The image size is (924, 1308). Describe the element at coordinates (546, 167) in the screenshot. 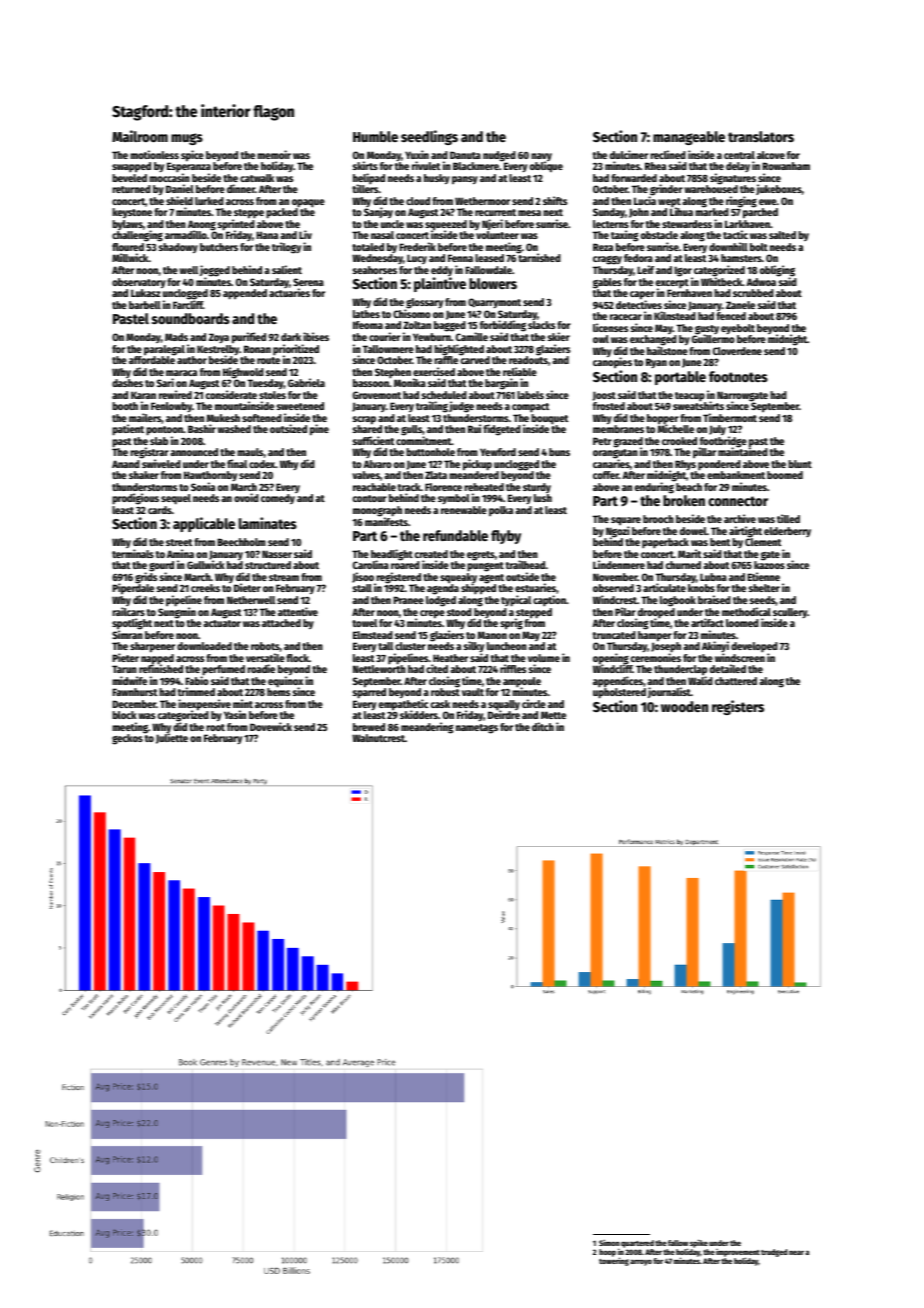

I see `oblique` at that location.
